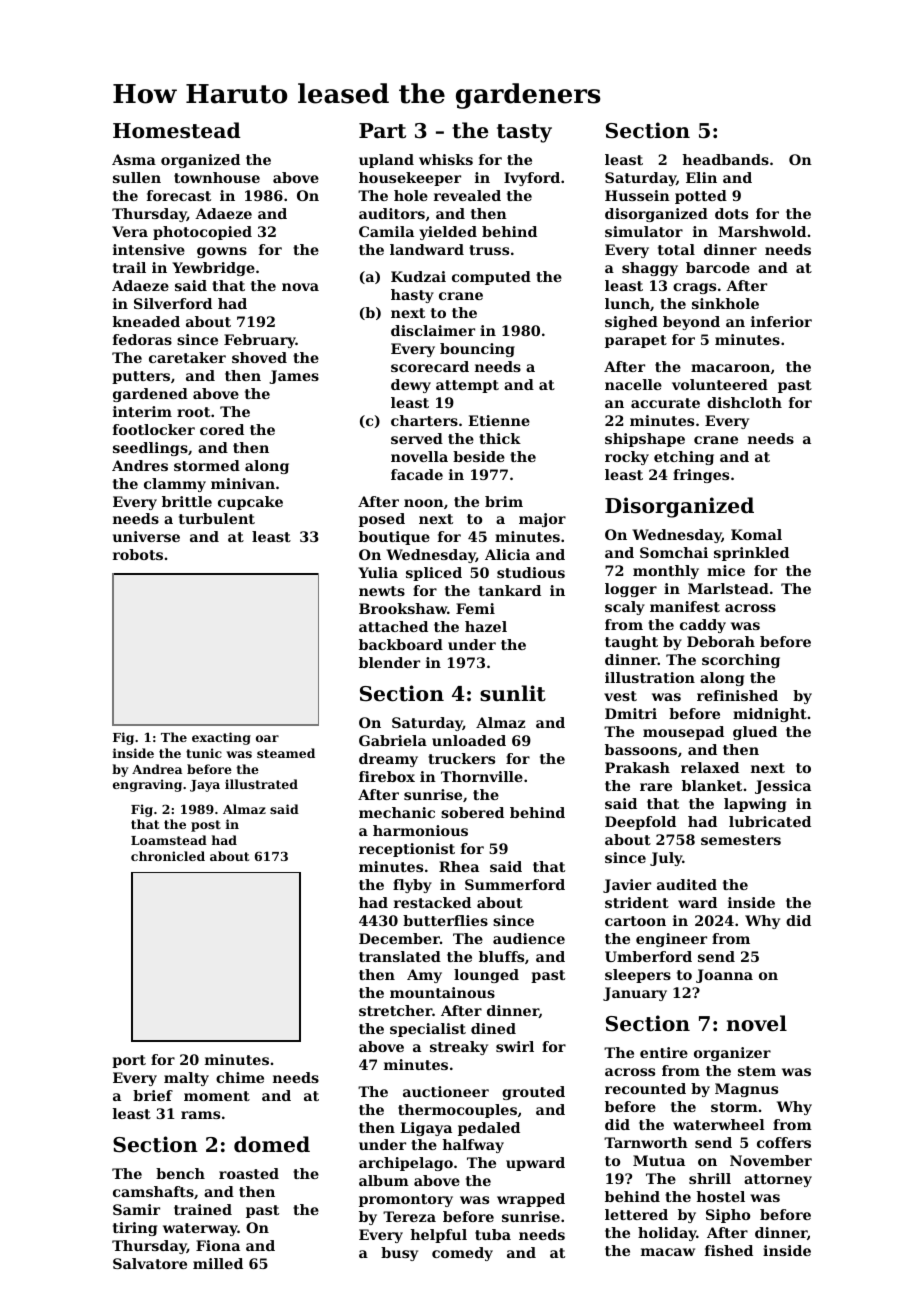  What do you see at coordinates (217, 518) in the document?
I see `turbulent` at bounding box center [217, 518].
